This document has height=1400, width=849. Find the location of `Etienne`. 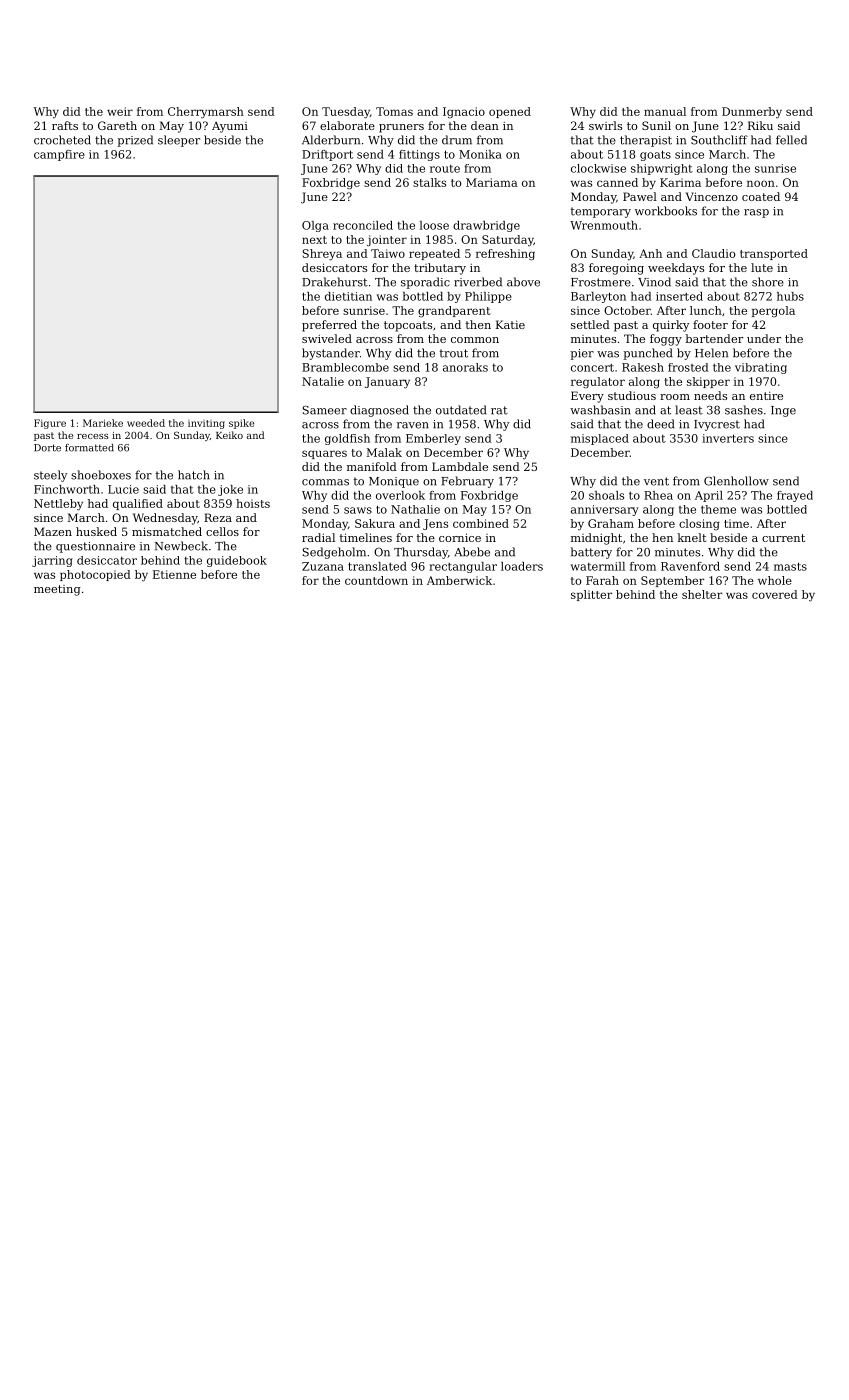

Etienne is located at coordinates (174, 574).
